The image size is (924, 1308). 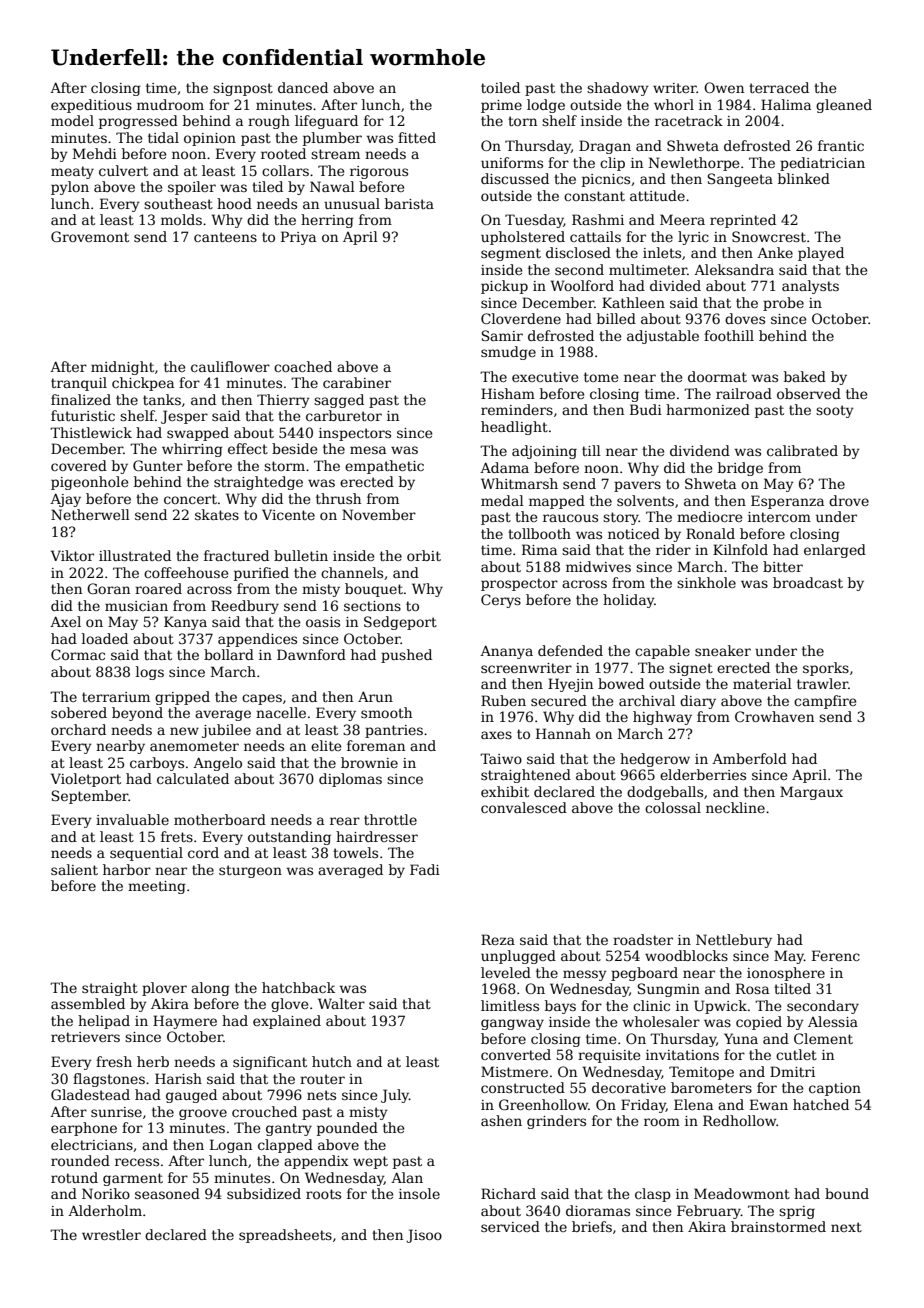 I want to click on pickup, so click(x=504, y=287).
